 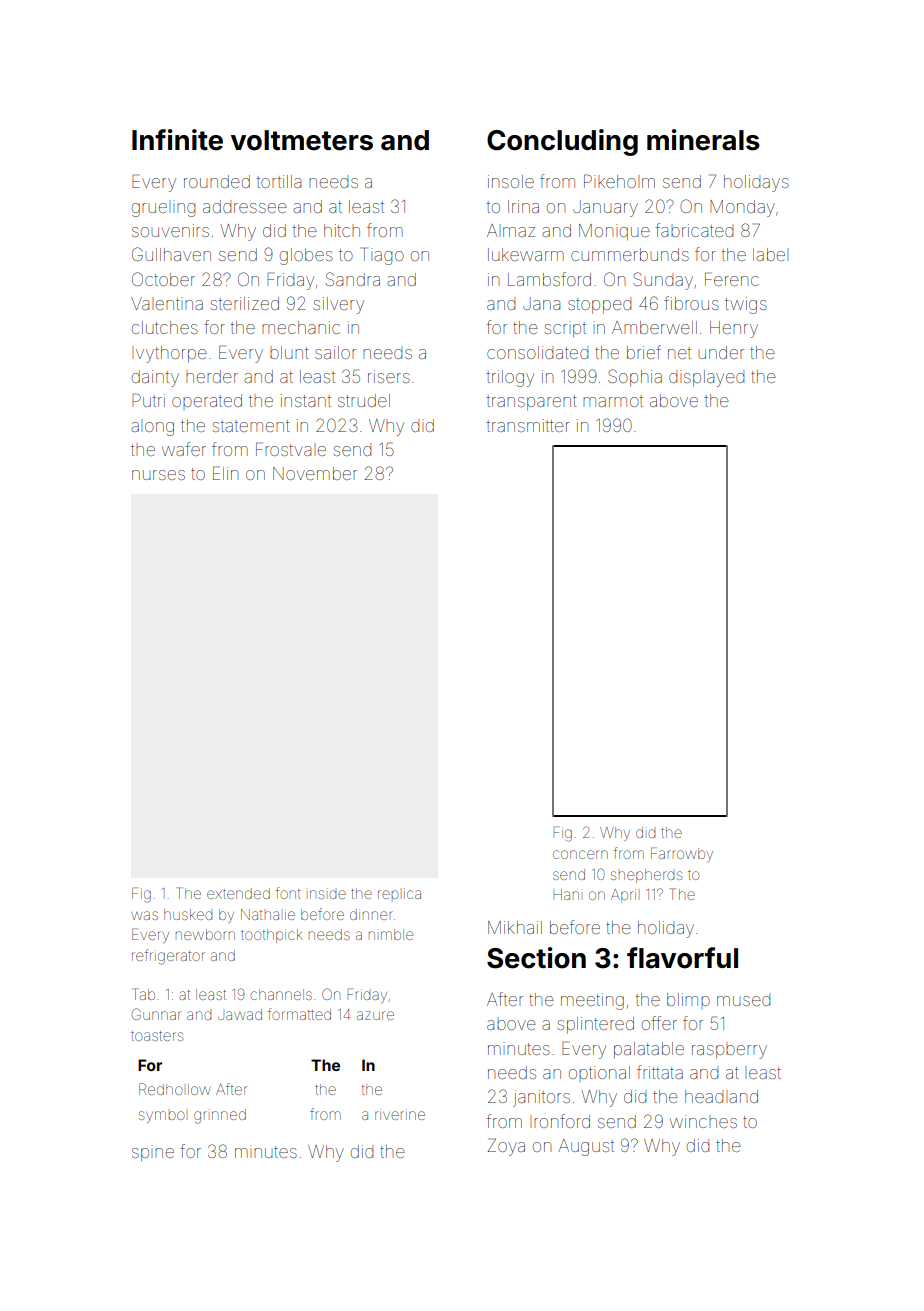 What do you see at coordinates (238, 893) in the document?
I see `extended` at bounding box center [238, 893].
